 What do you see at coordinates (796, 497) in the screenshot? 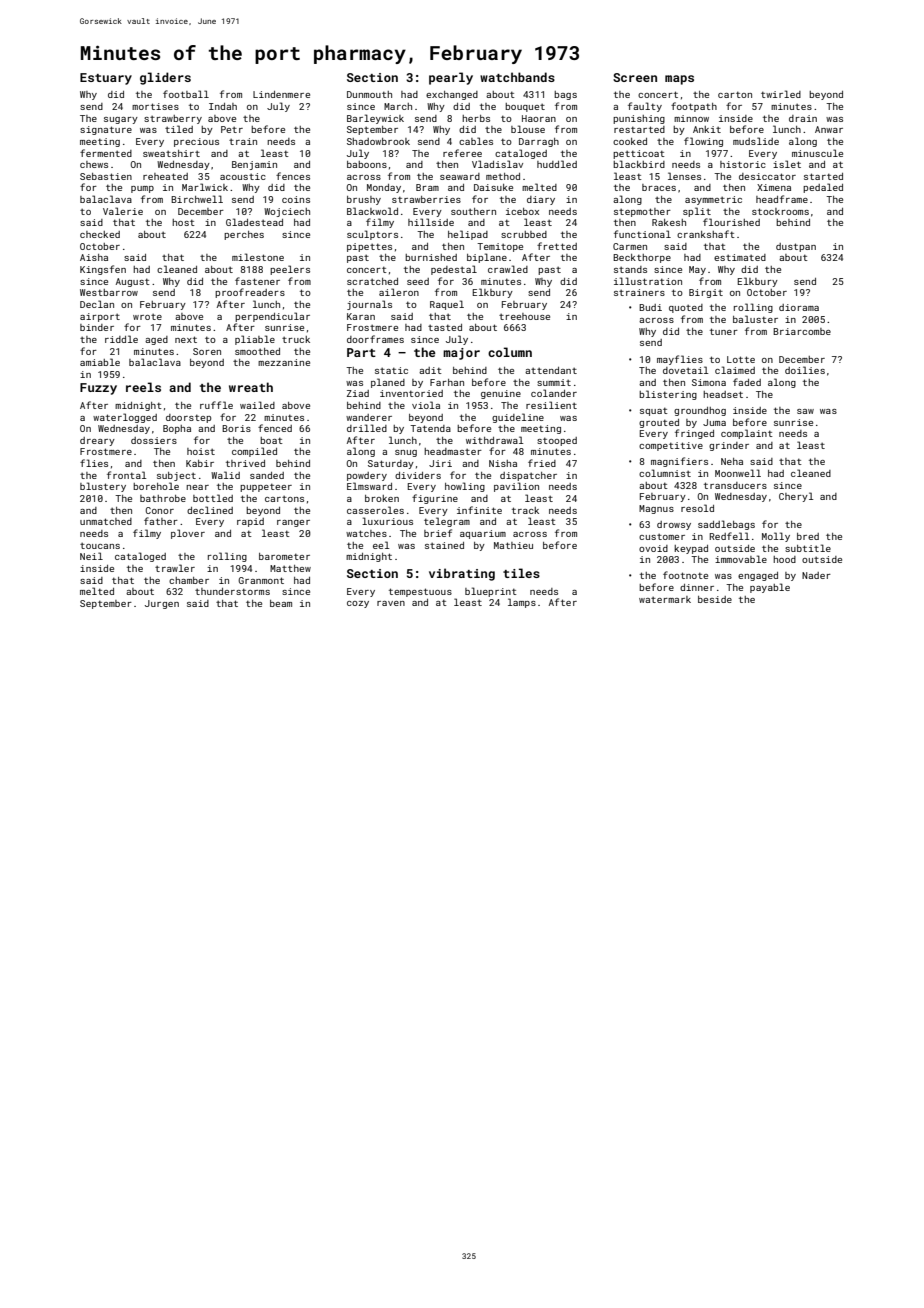
I see `Cheryl` at bounding box center [796, 497].
